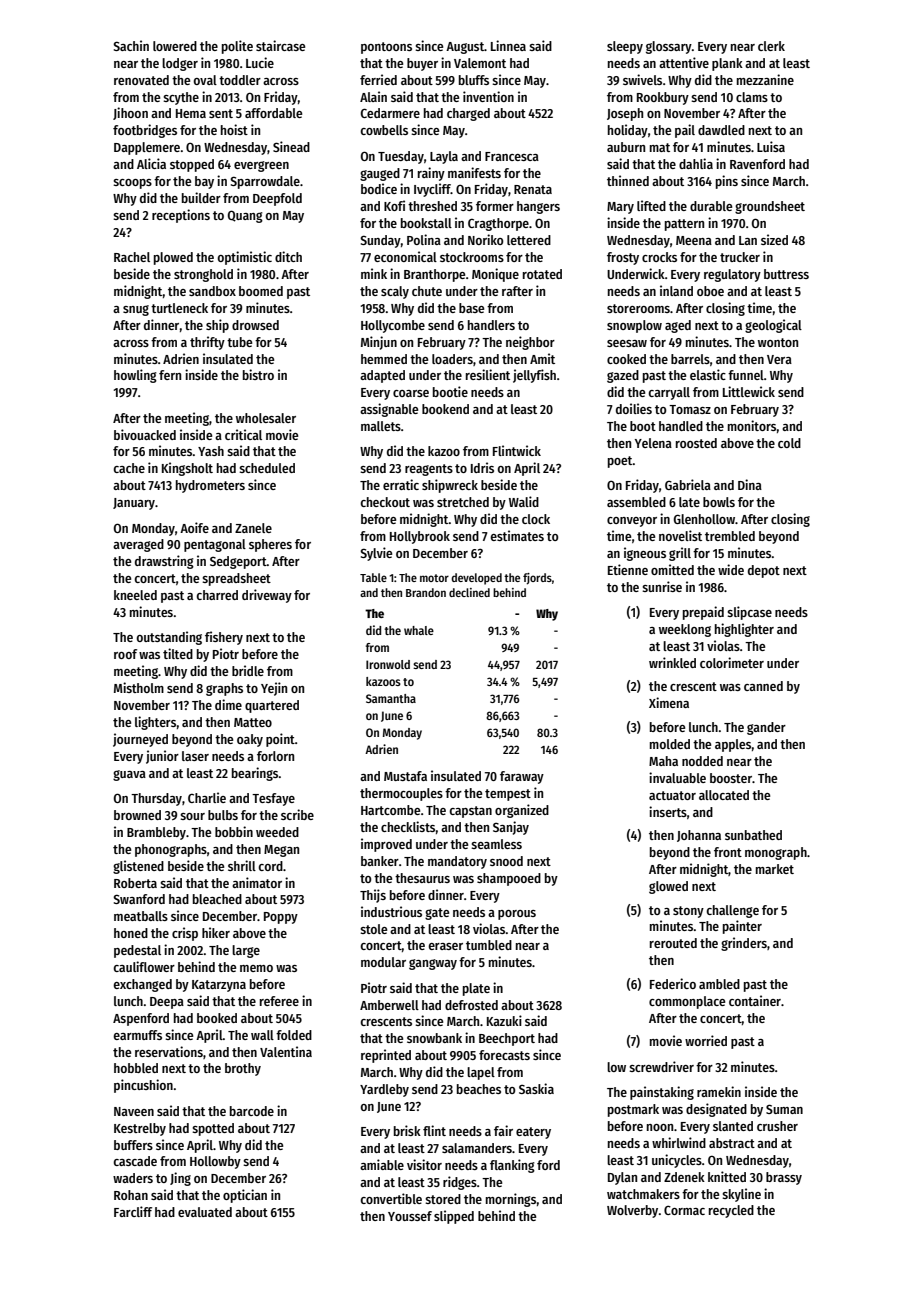 The width and height of the screenshot is (924, 1308). I want to click on glossary, so click(669, 47).
